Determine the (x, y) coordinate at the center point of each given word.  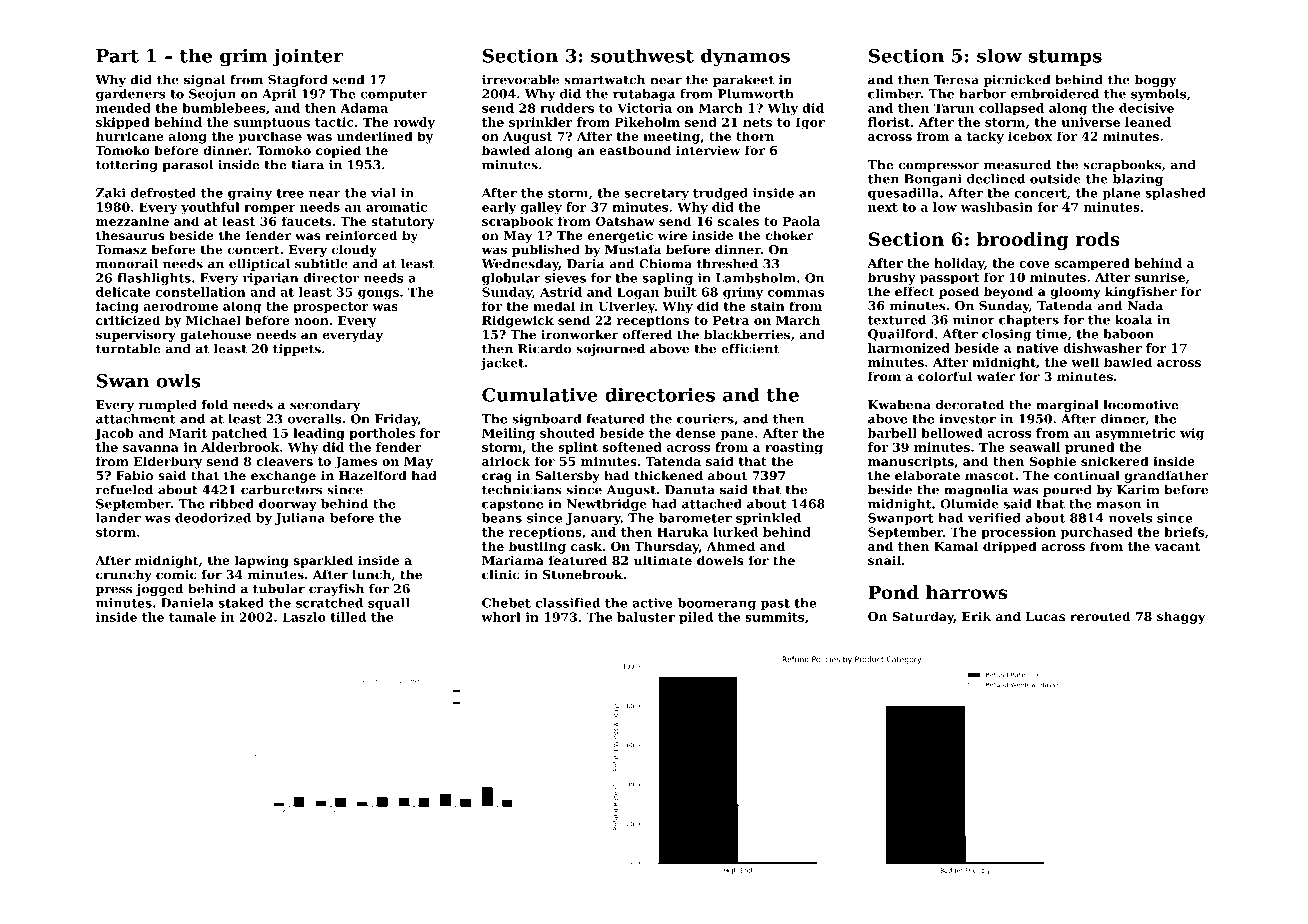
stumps (1065, 58)
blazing (1138, 180)
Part (117, 56)
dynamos (745, 57)
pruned (1090, 448)
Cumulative (540, 394)
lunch (371, 574)
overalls (314, 419)
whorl (501, 617)
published (546, 250)
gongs (378, 295)
